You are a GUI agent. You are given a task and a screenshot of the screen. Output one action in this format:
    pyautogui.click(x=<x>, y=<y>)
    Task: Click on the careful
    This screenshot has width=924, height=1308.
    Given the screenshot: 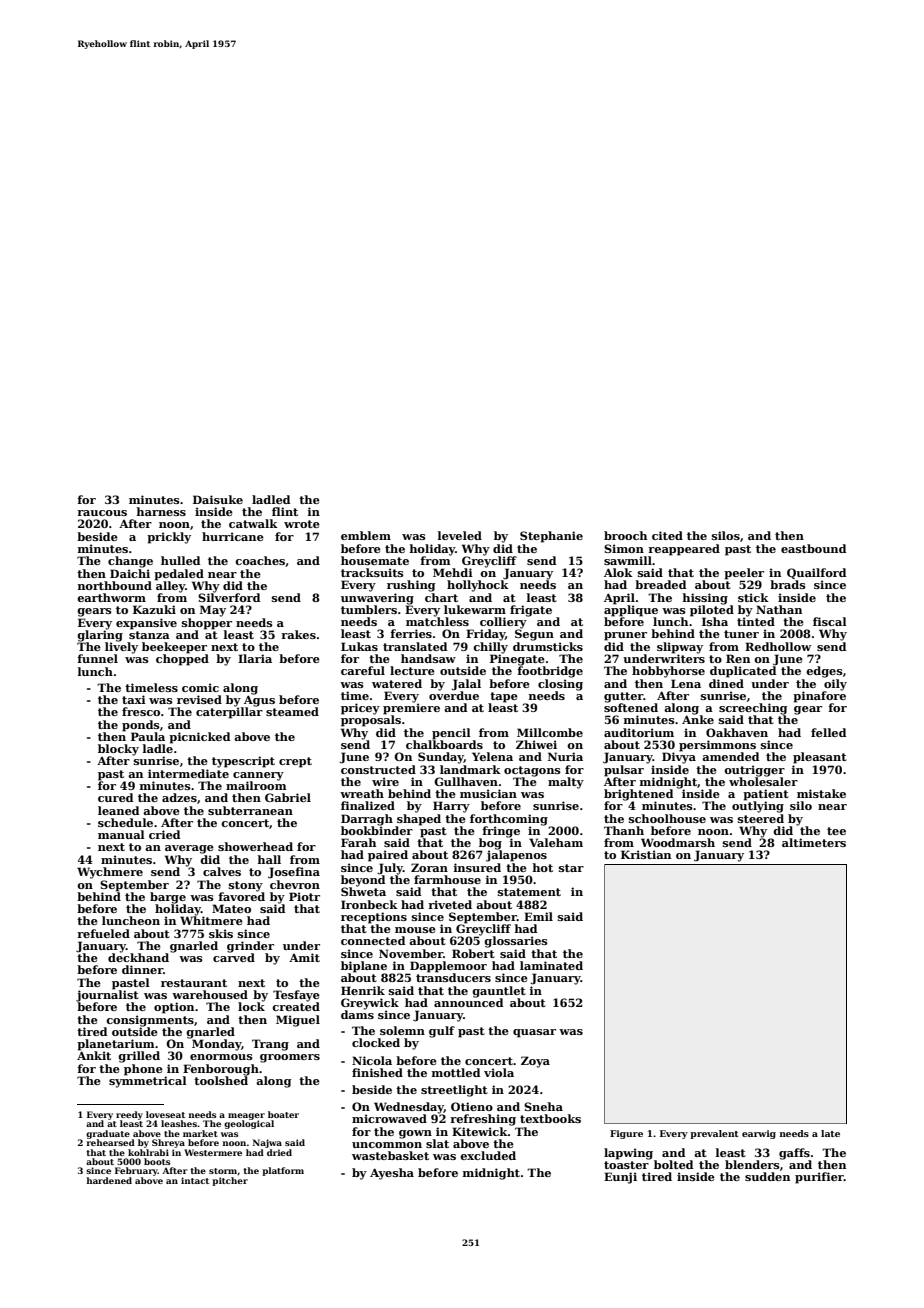 What is the action you would take?
    pyautogui.click(x=363, y=670)
